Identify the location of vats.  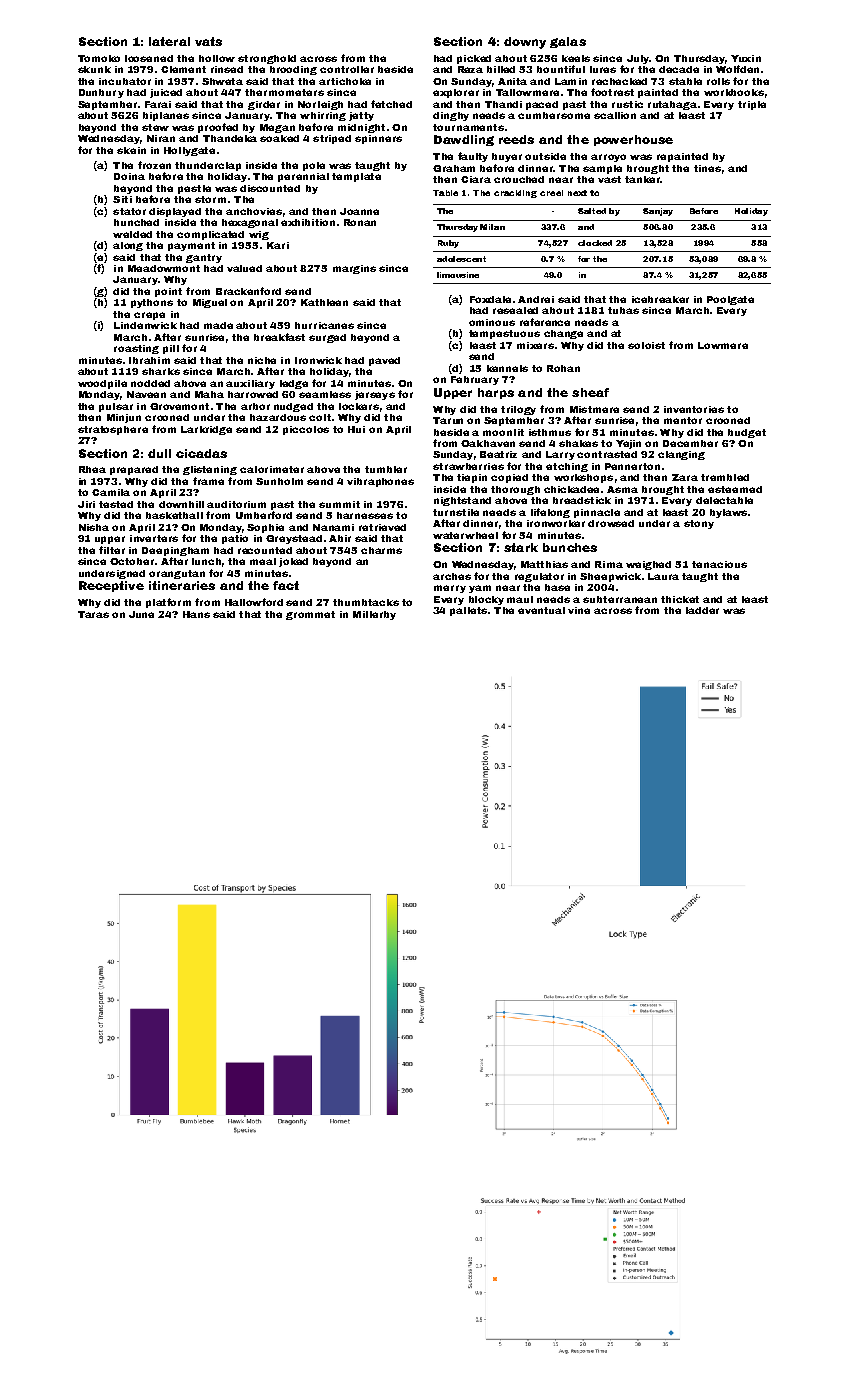
(208, 41).
